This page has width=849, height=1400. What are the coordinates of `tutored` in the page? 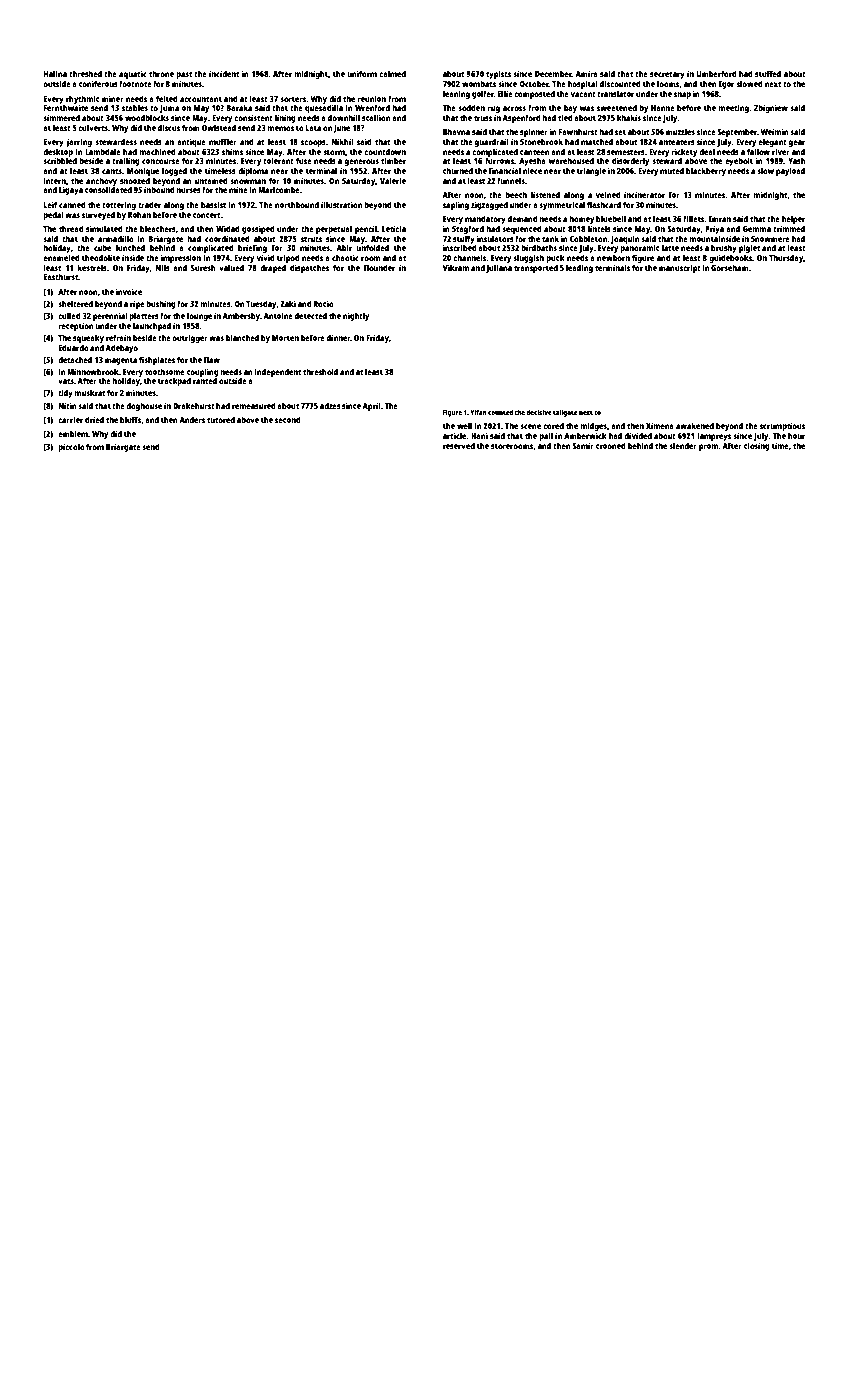 It's located at (221, 419).
